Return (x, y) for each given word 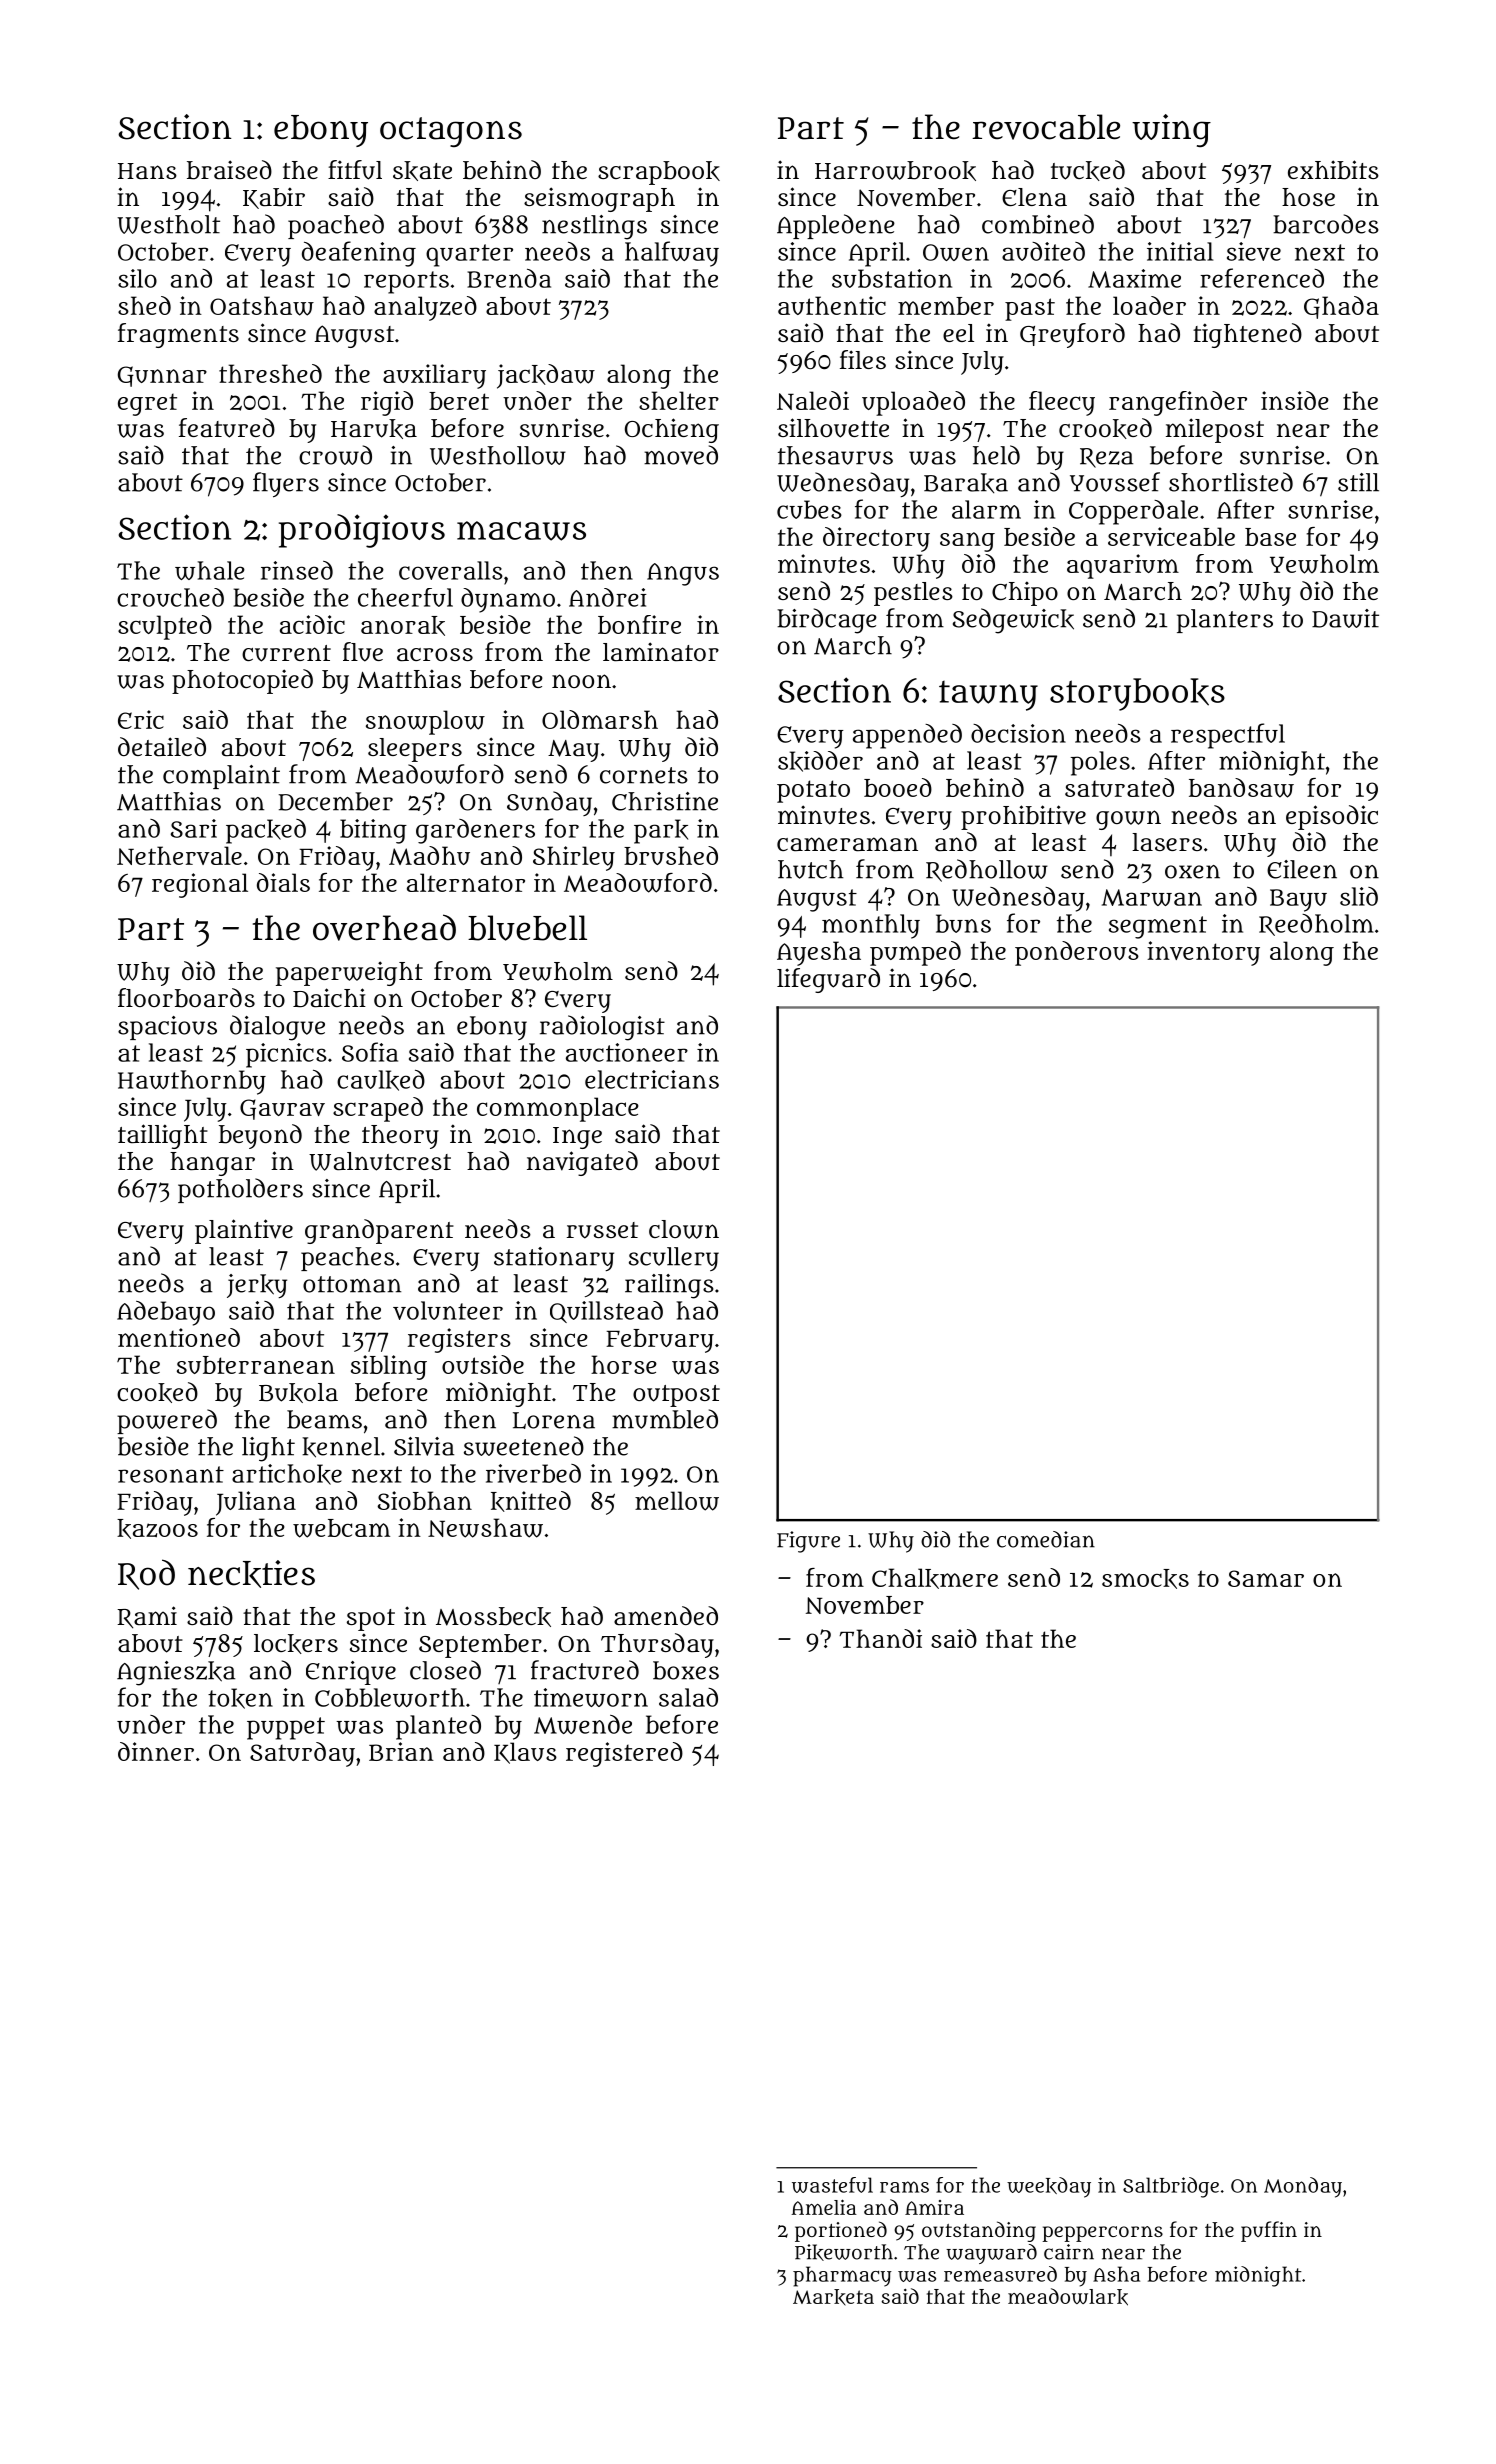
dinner (156, 1751)
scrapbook (659, 173)
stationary (554, 1259)
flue (363, 652)
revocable (1046, 127)
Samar (1266, 1578)
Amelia (824, 2207)
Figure (808, 1542)
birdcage (827, 621)
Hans (147, 171)
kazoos (157, 1529)
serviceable (1171, 536)
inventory (1203, 953)
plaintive (244, 1231)
